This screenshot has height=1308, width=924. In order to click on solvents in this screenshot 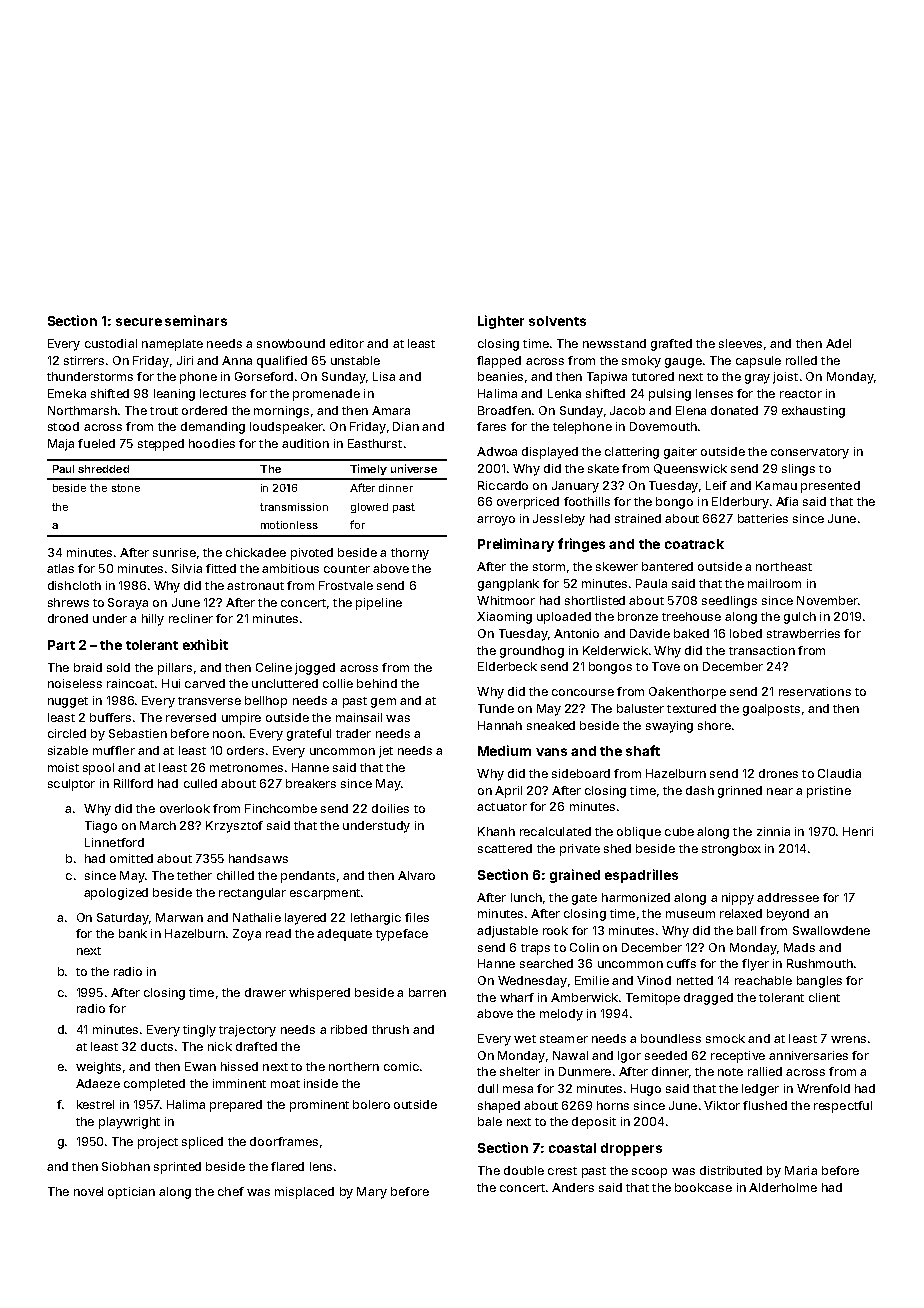, I will do `click(557, 321)`.
